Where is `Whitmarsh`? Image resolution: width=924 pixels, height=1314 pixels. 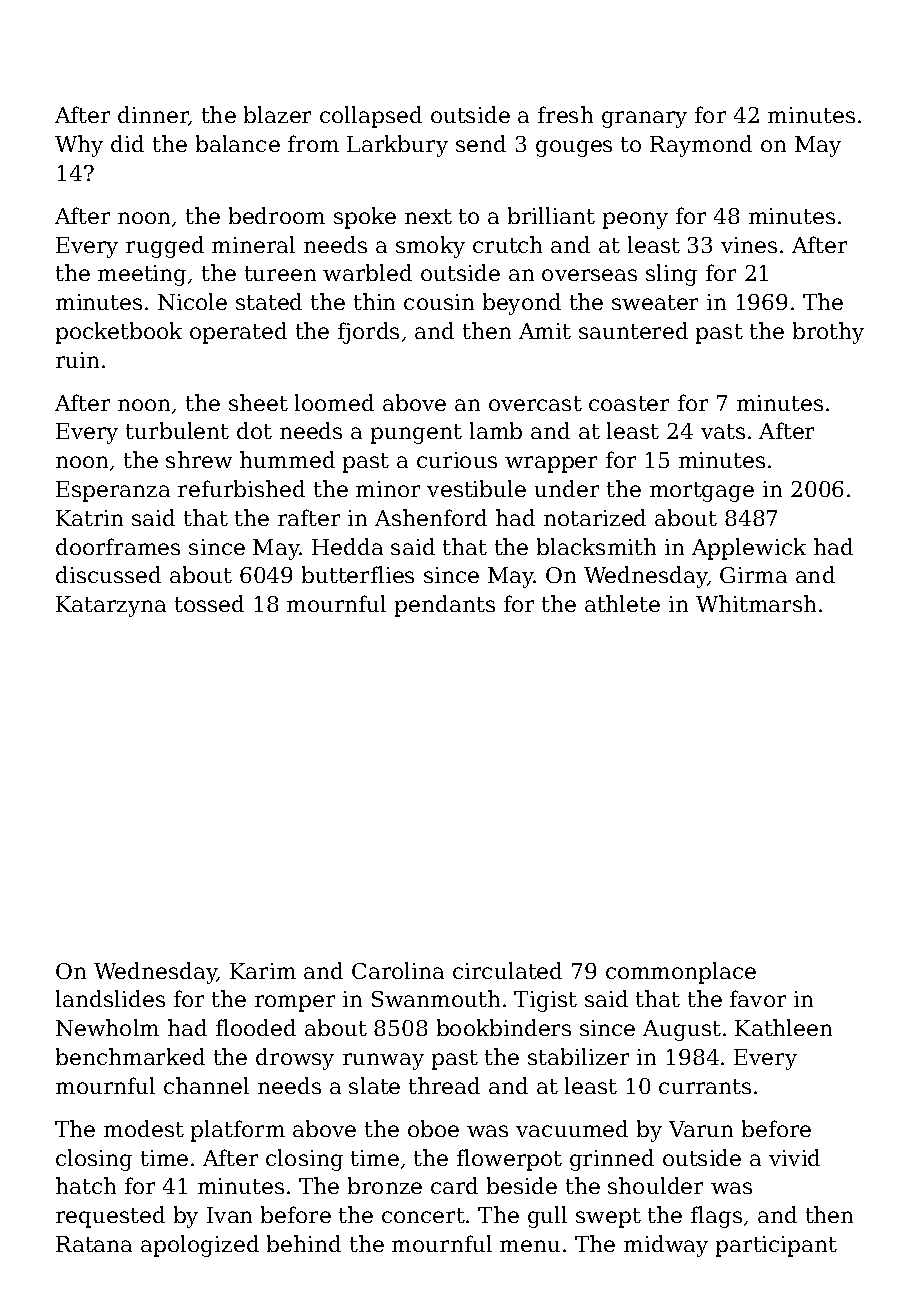
Whitmarsh is located at coordinates (756, 603).
